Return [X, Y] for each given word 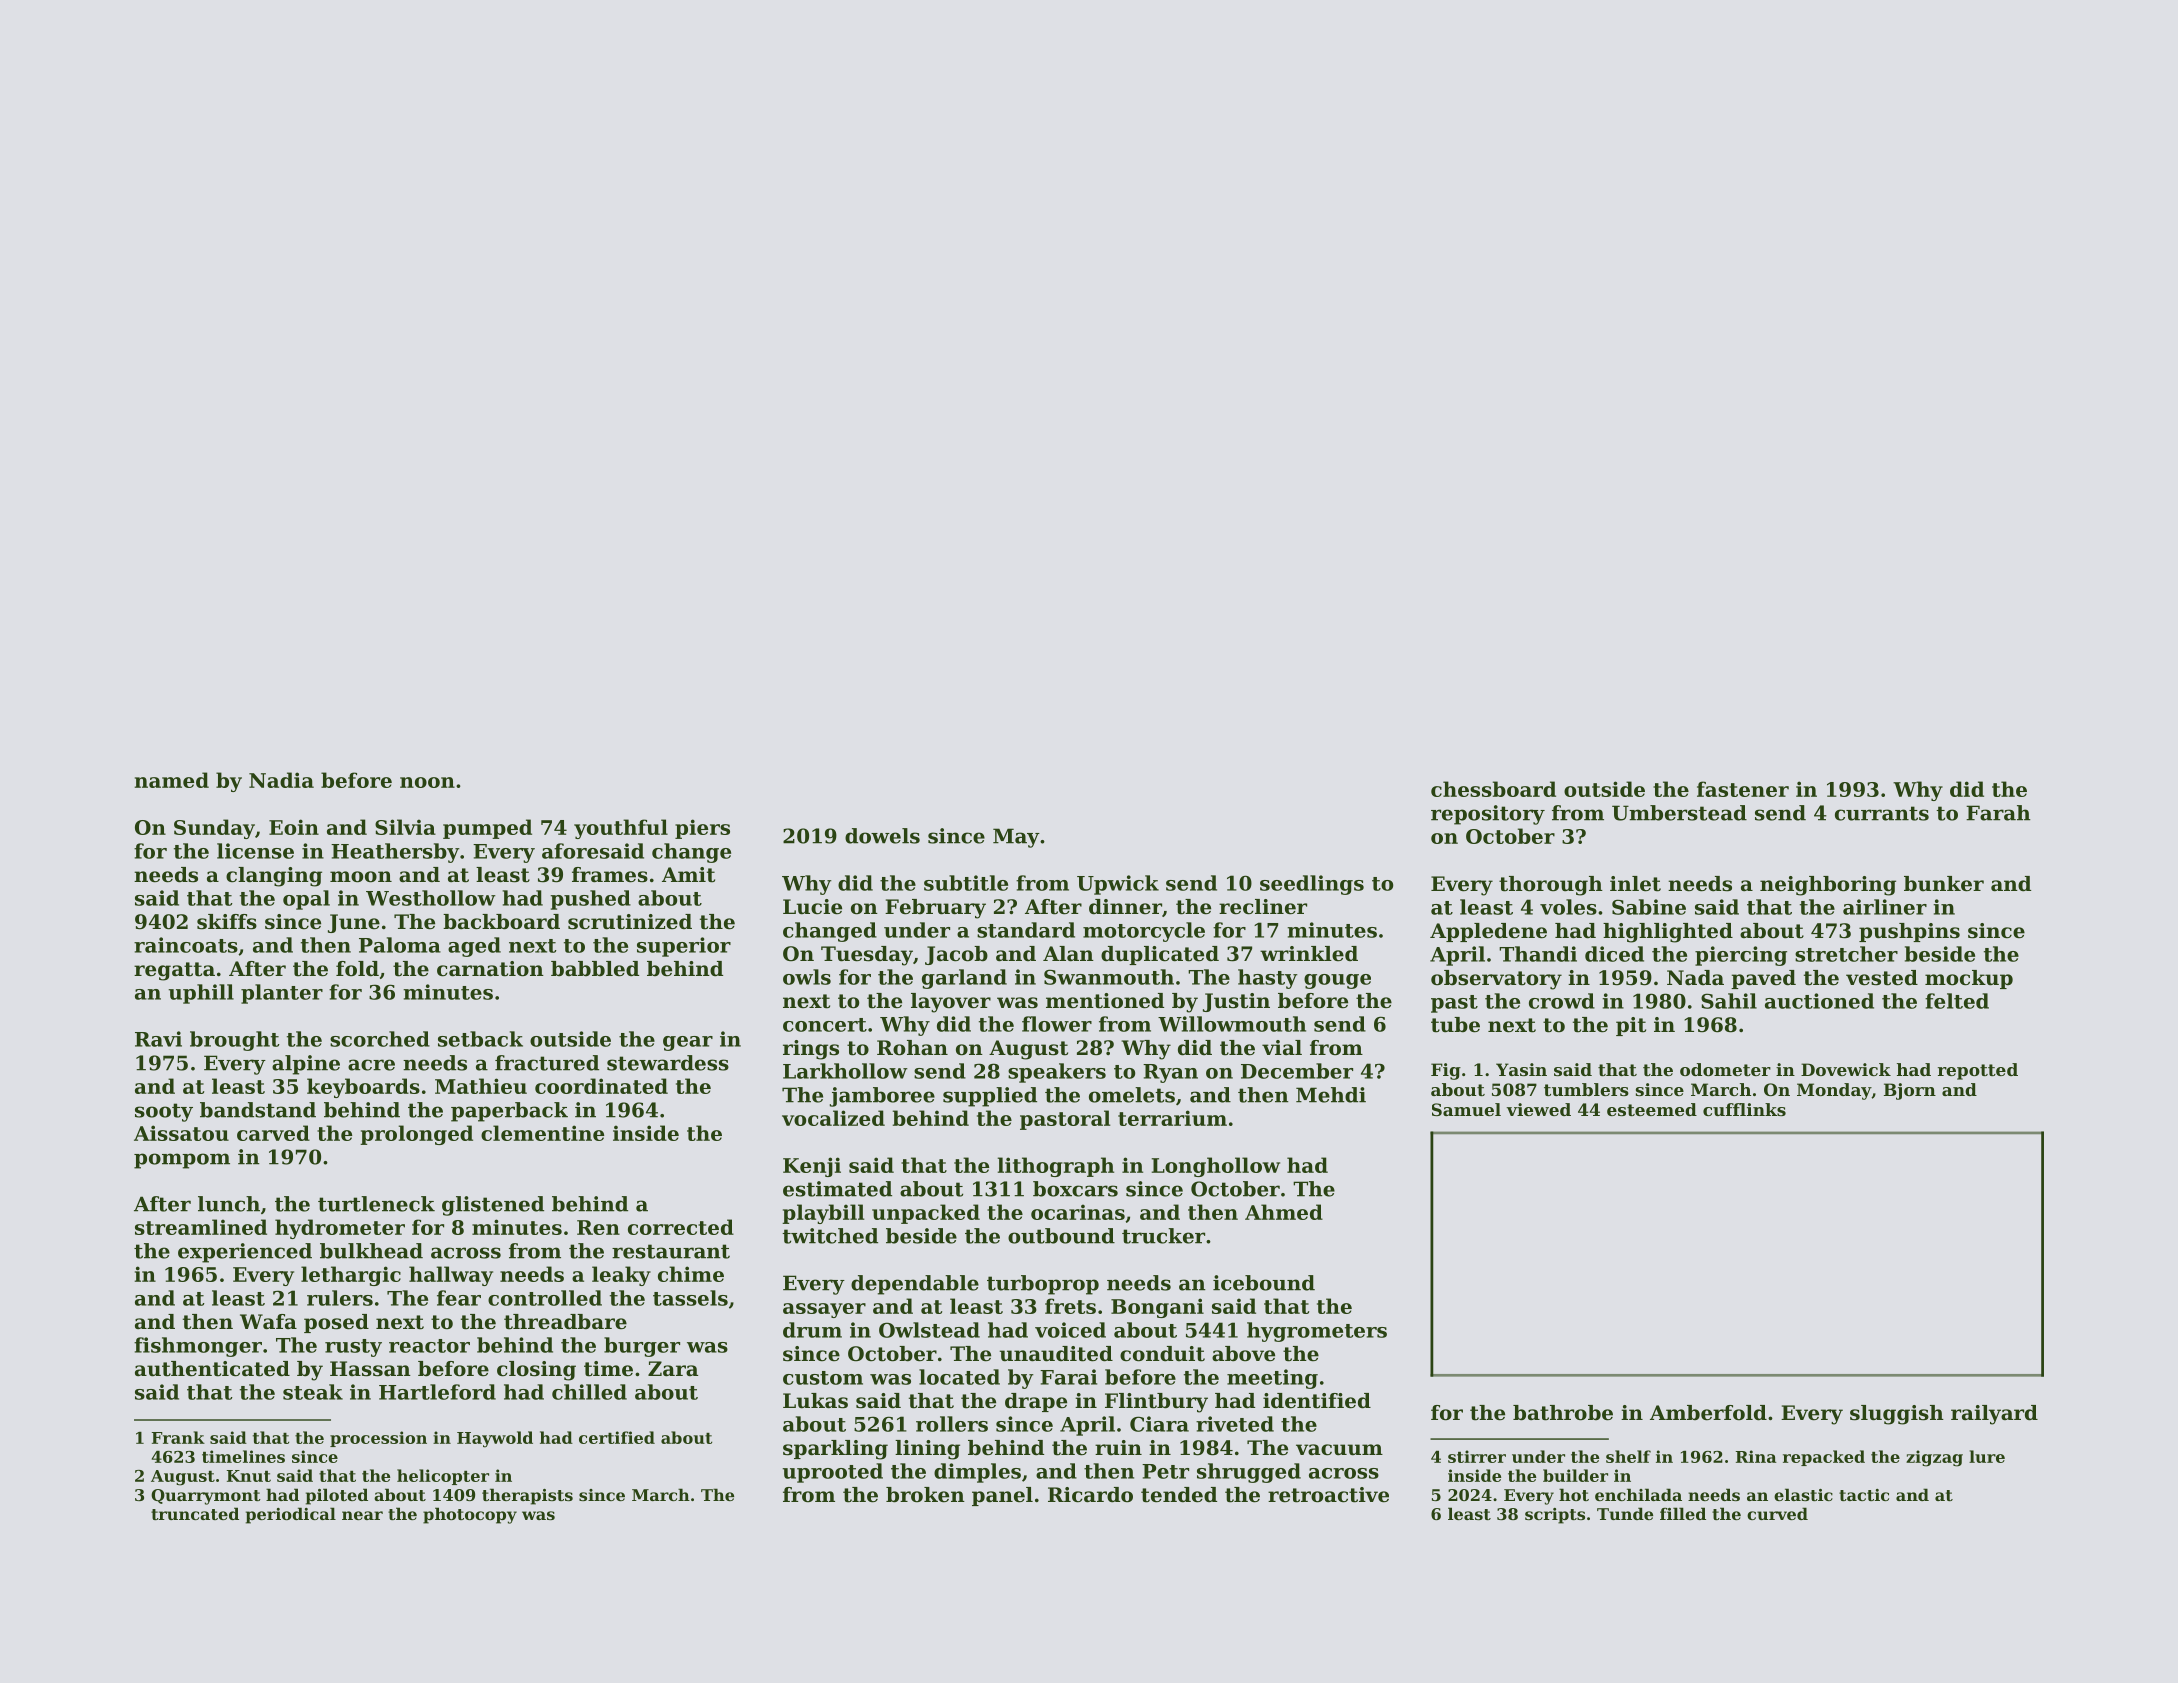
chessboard [1493, 789]
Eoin [294, 827]
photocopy [470, 1515]
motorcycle [1144, 932]
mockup [1969, 979]
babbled [595, 969]
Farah [1998, 813]
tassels [690, 1298]
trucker [1163, 1236]
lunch [229, 1204]
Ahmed [1284, 1212]
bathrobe [1563, 1413]
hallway [451, 1276]
